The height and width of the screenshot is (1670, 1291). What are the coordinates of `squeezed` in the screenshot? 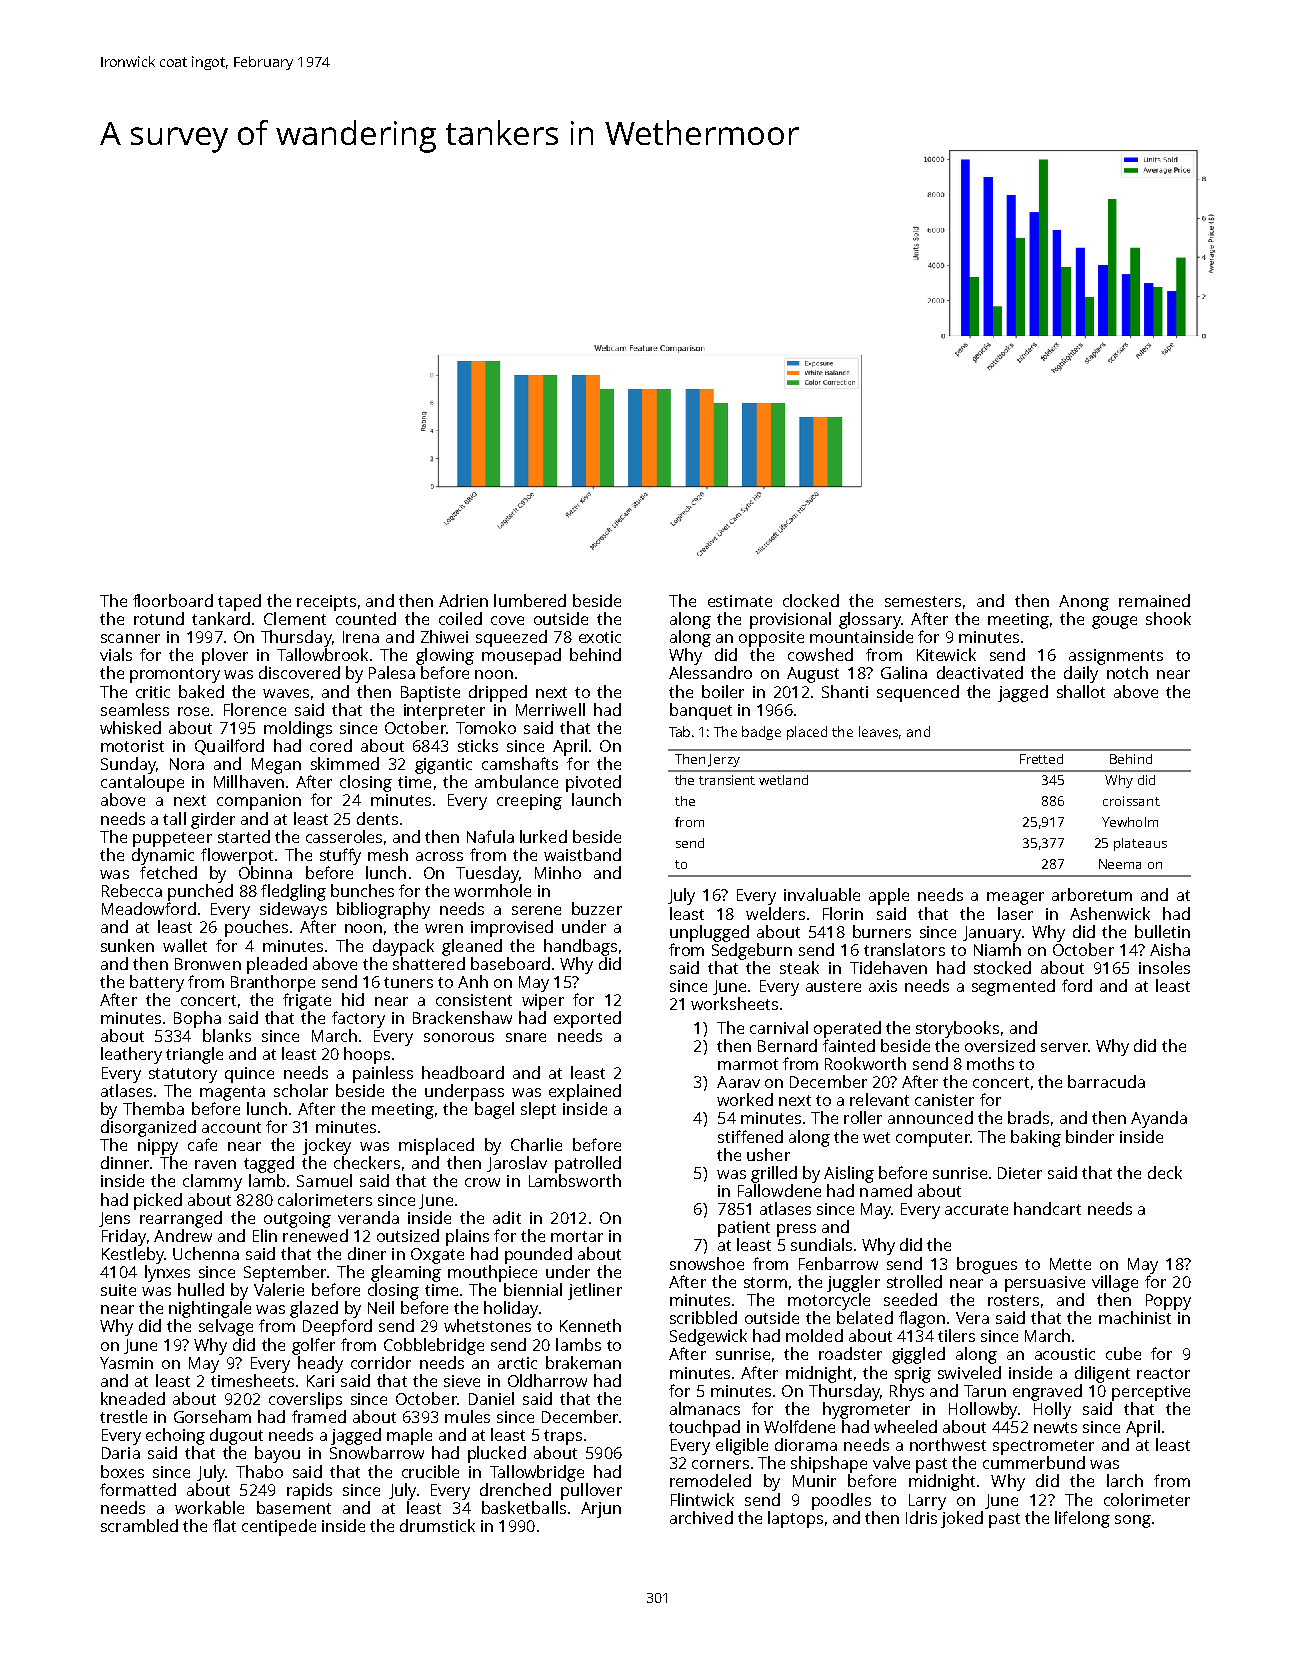 It's located at (511, 638).
